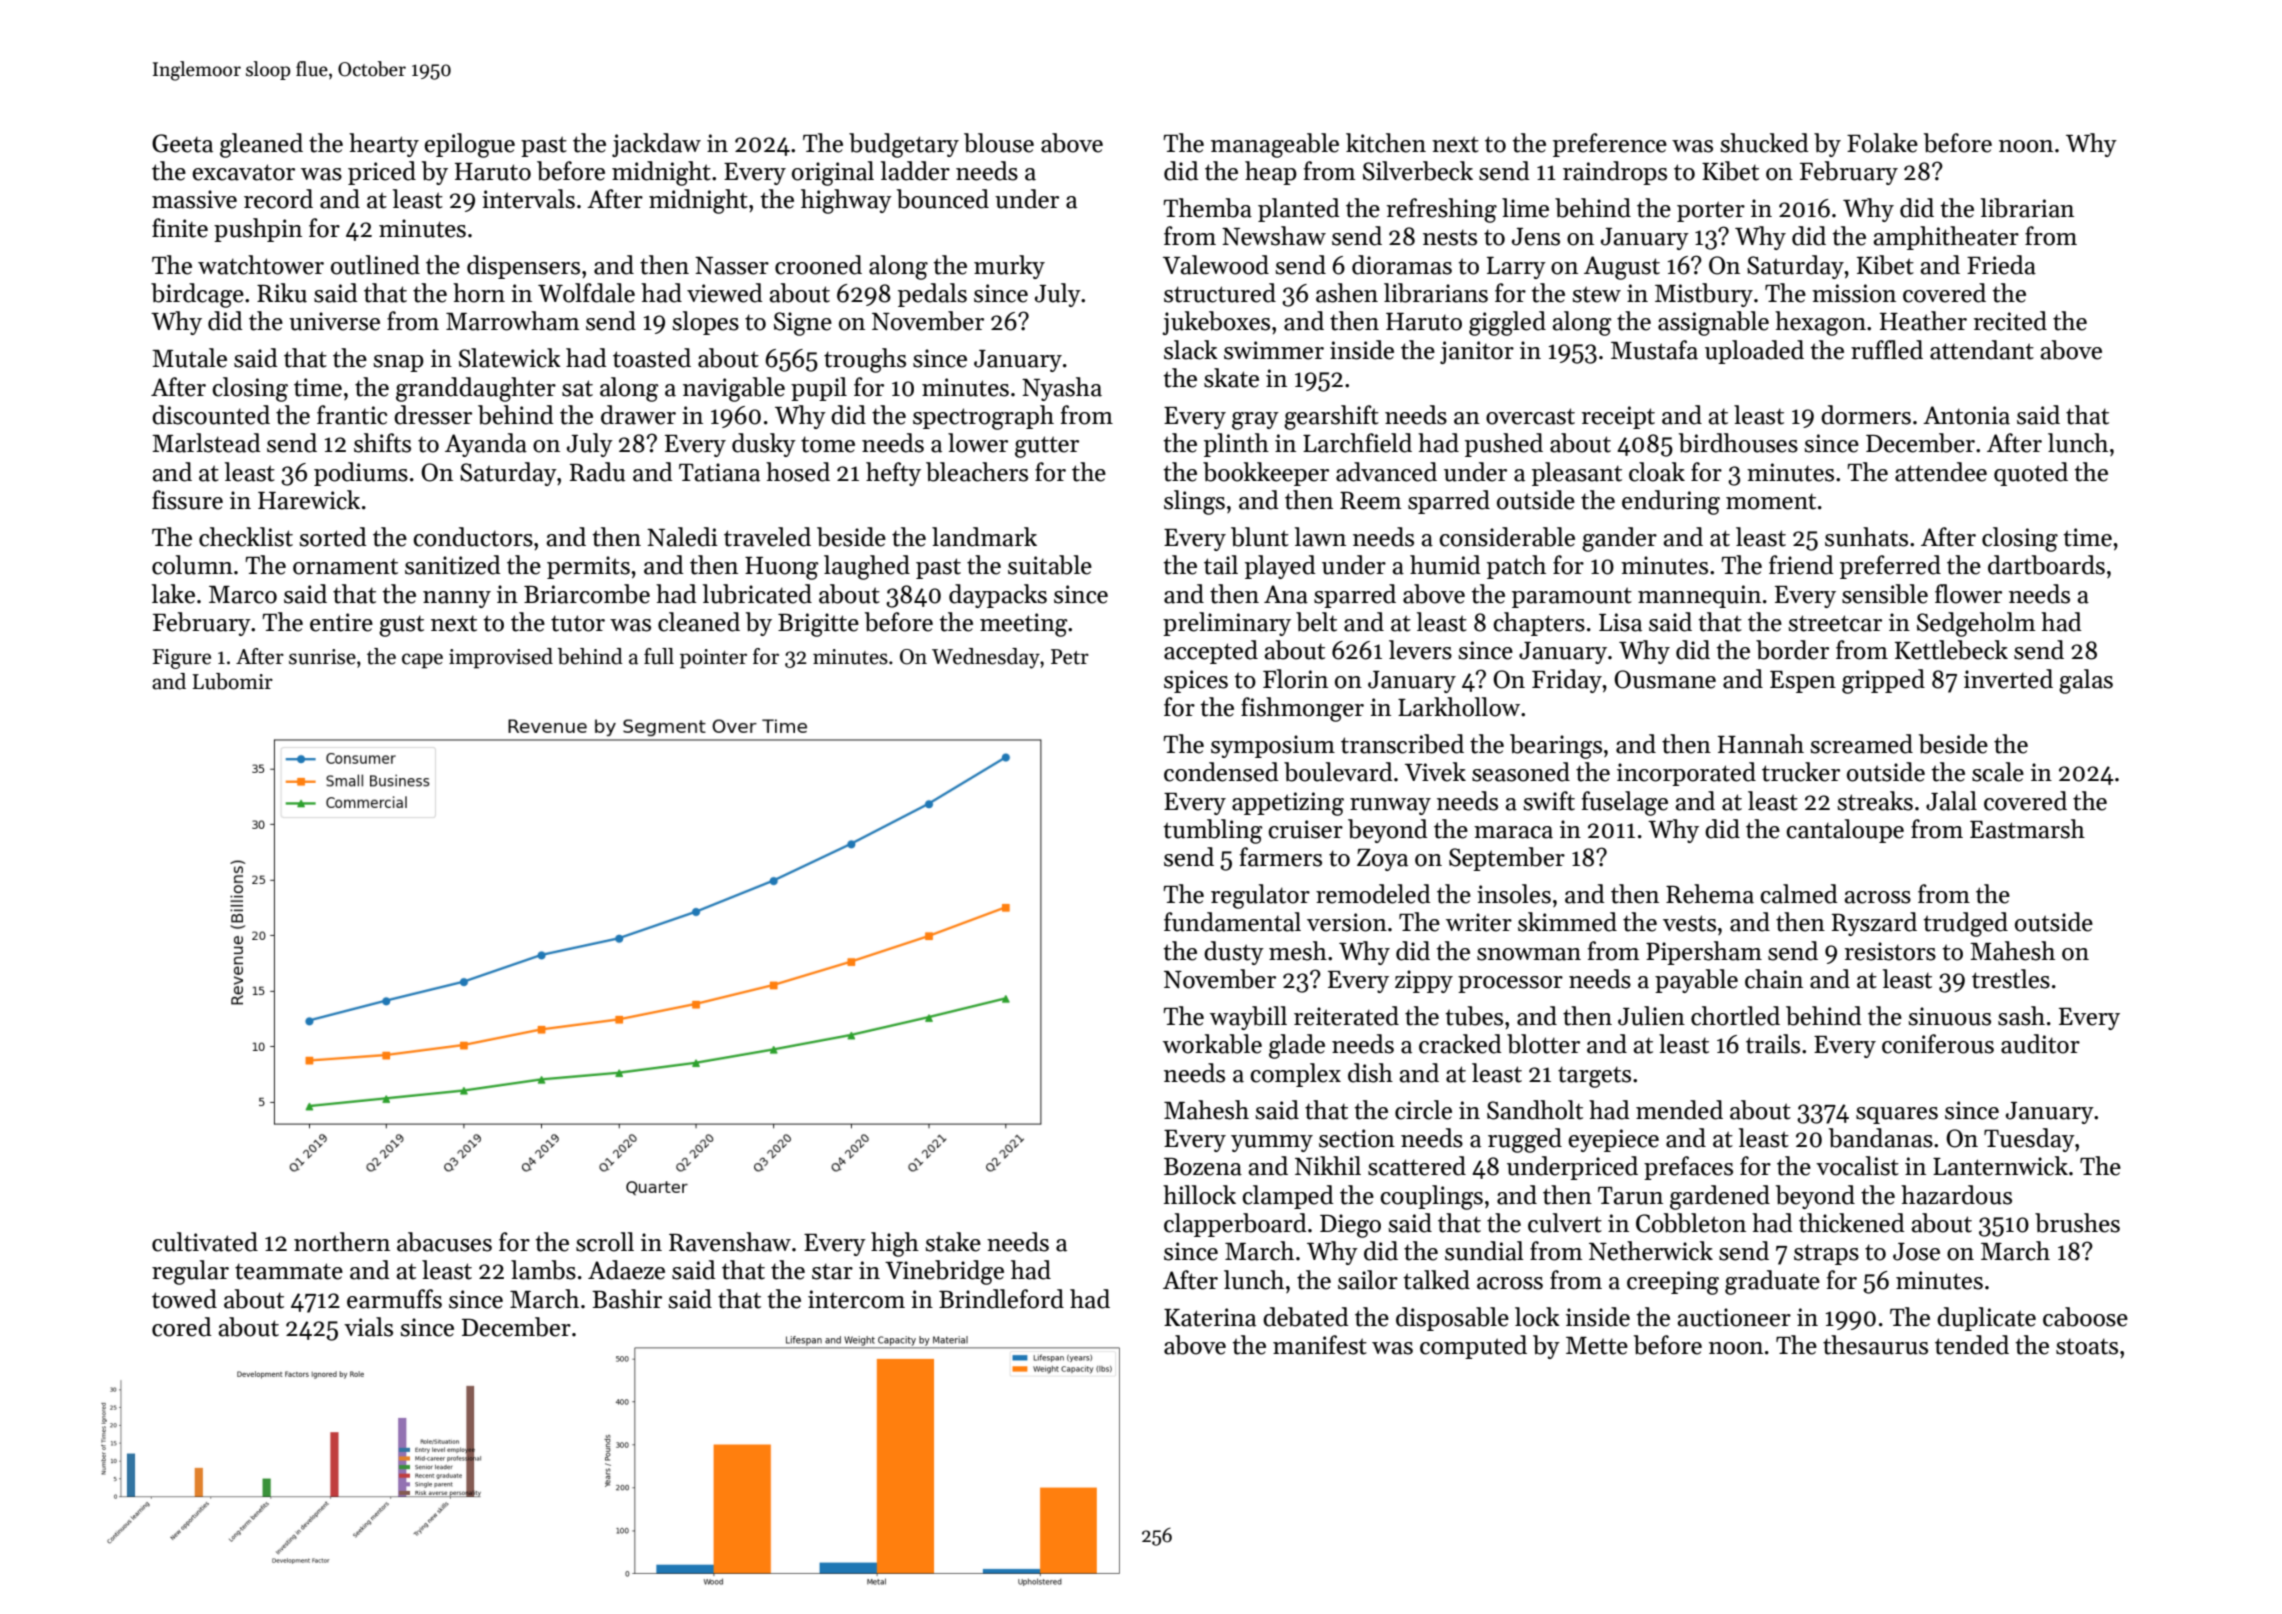 The height and width of the screenshot is (1614, 2282). What do you see at coordinates (368, 1327) in the screenshot?
I see `vials` at bounding box center [368, 1327].
